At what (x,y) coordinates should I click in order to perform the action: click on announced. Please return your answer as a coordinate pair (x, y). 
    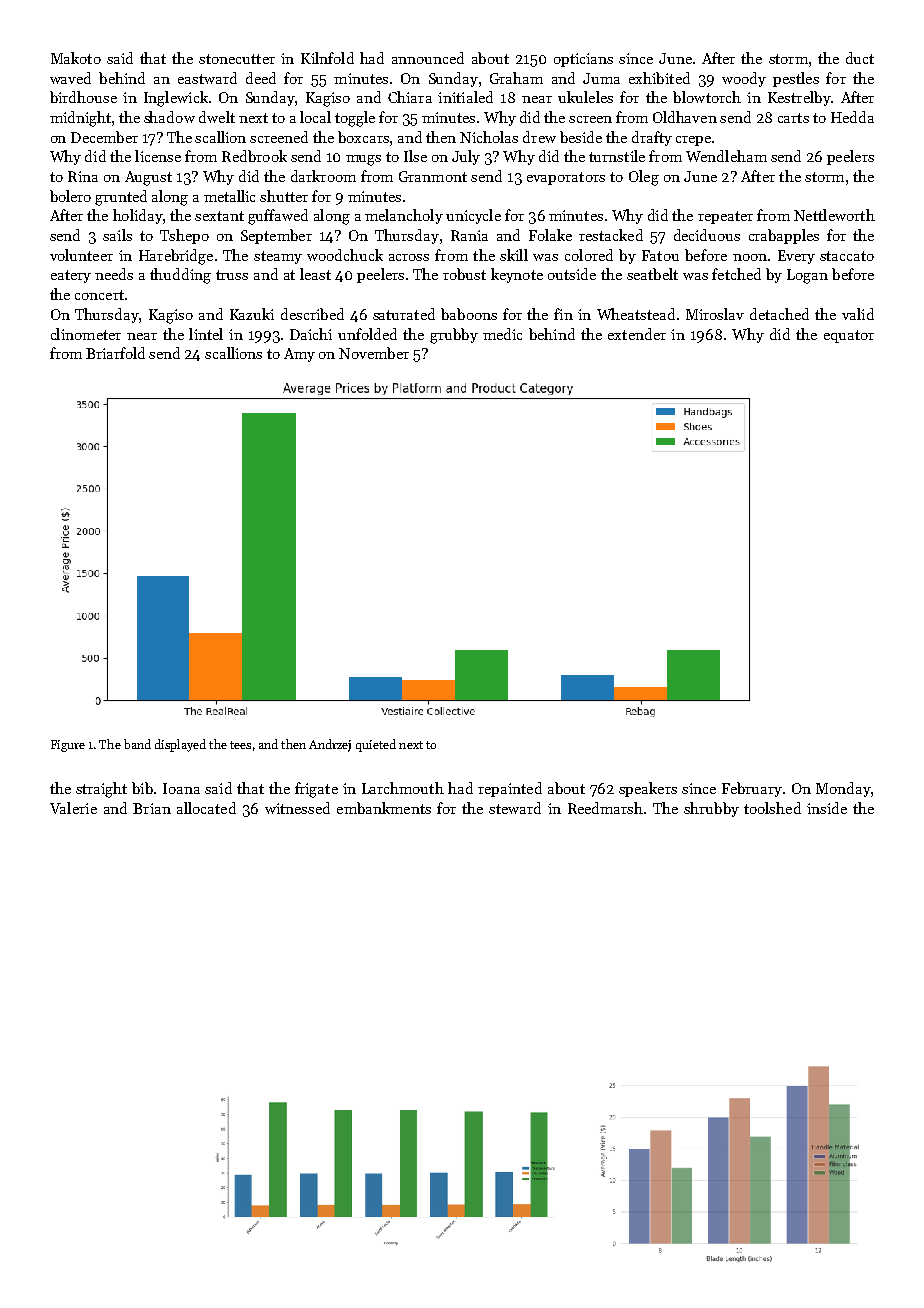
    Looking at the image, I should click on (428, 58).
